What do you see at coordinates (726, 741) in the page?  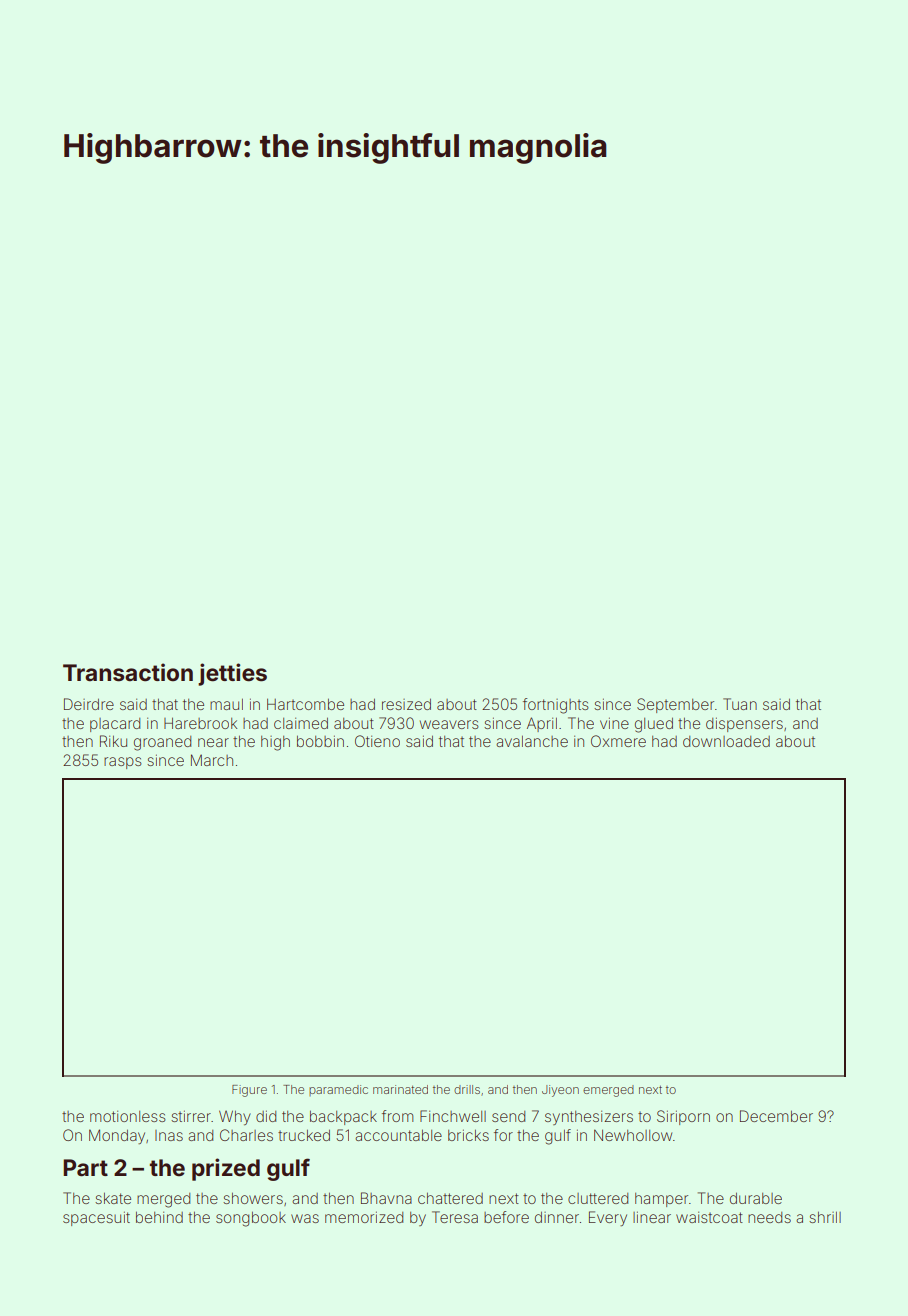 I see `downloaded` at bounding box center [726, 741].
